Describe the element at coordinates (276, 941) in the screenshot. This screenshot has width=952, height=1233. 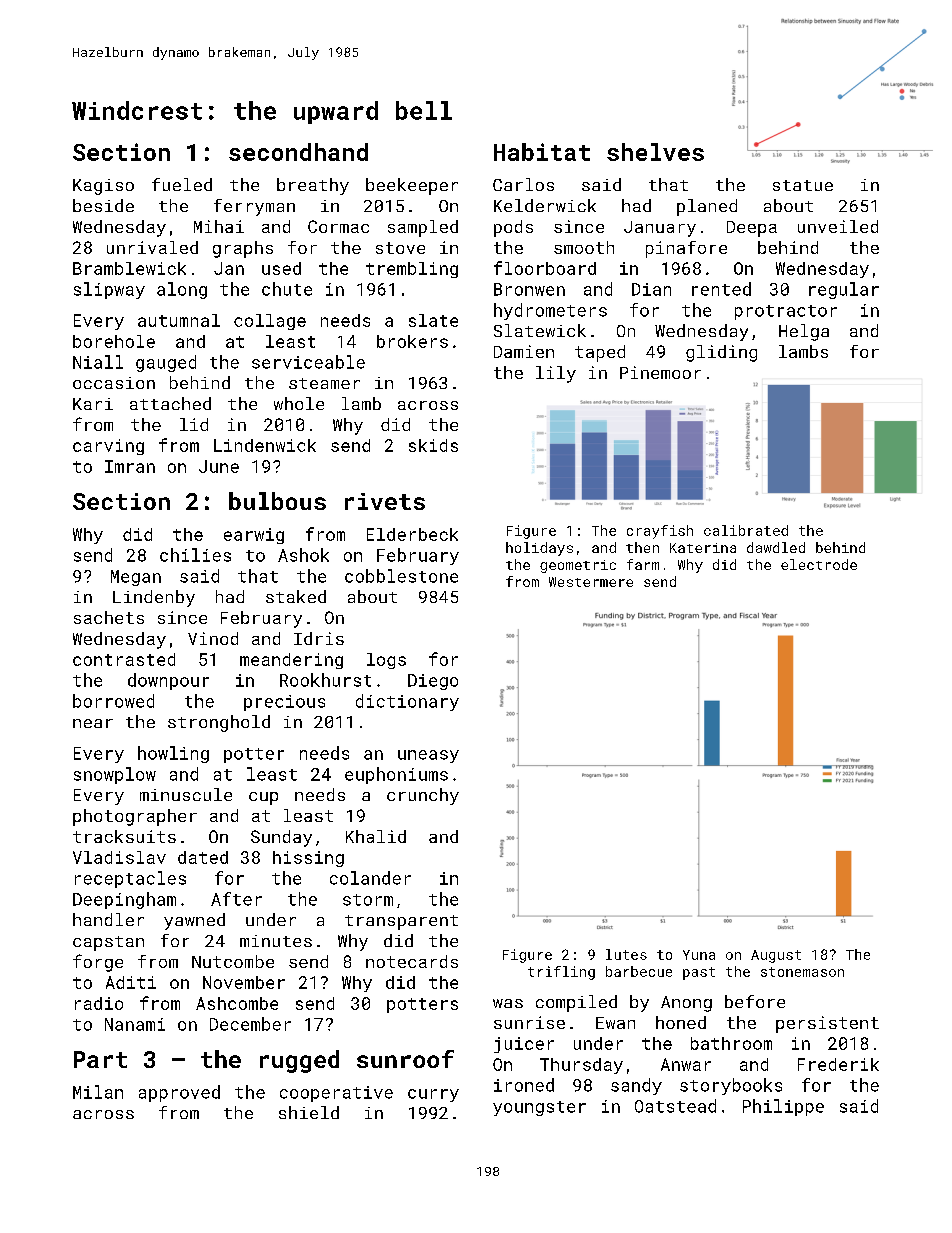
I see `minutes` at that location.
